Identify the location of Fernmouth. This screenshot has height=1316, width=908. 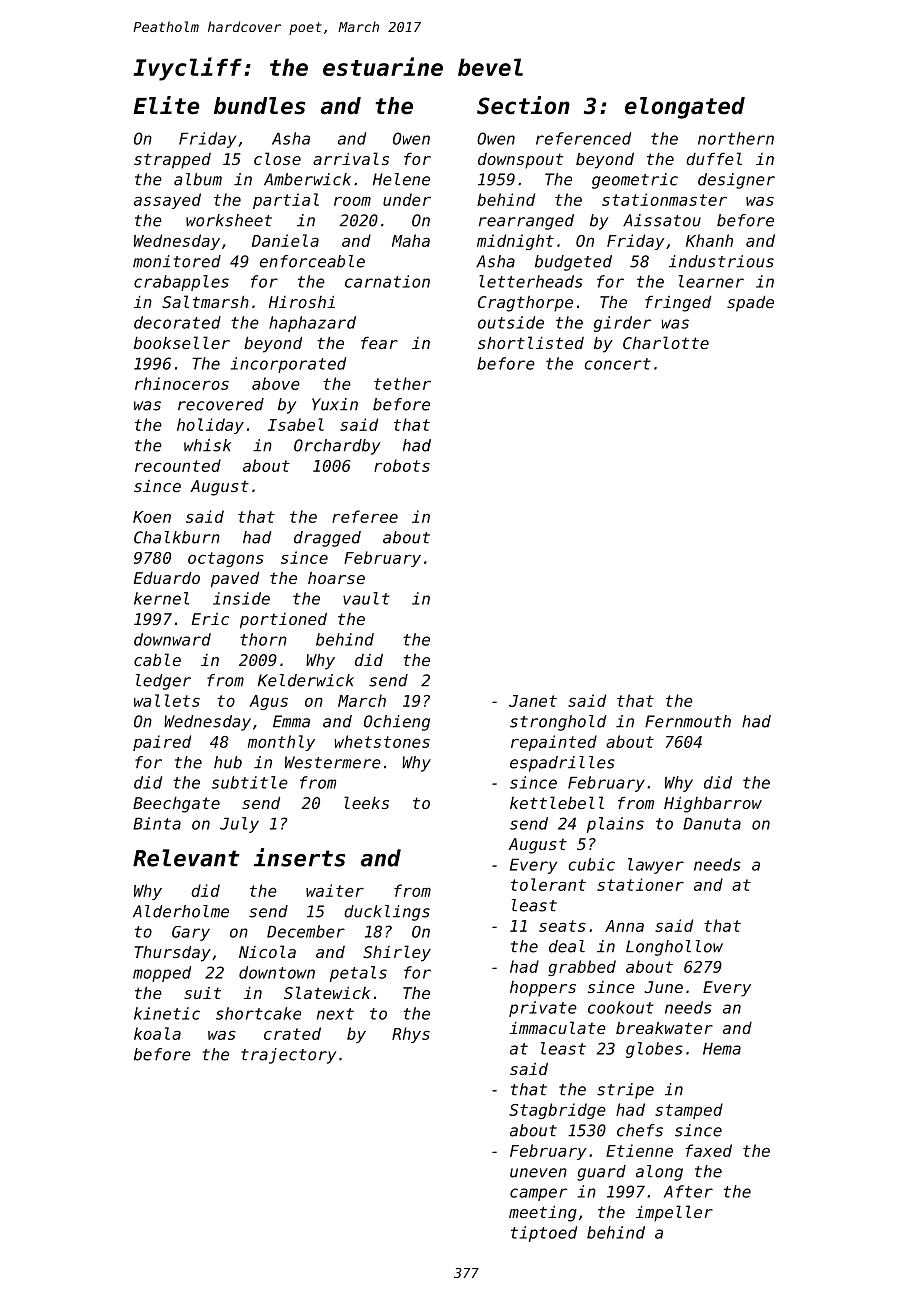
(688, 721).
